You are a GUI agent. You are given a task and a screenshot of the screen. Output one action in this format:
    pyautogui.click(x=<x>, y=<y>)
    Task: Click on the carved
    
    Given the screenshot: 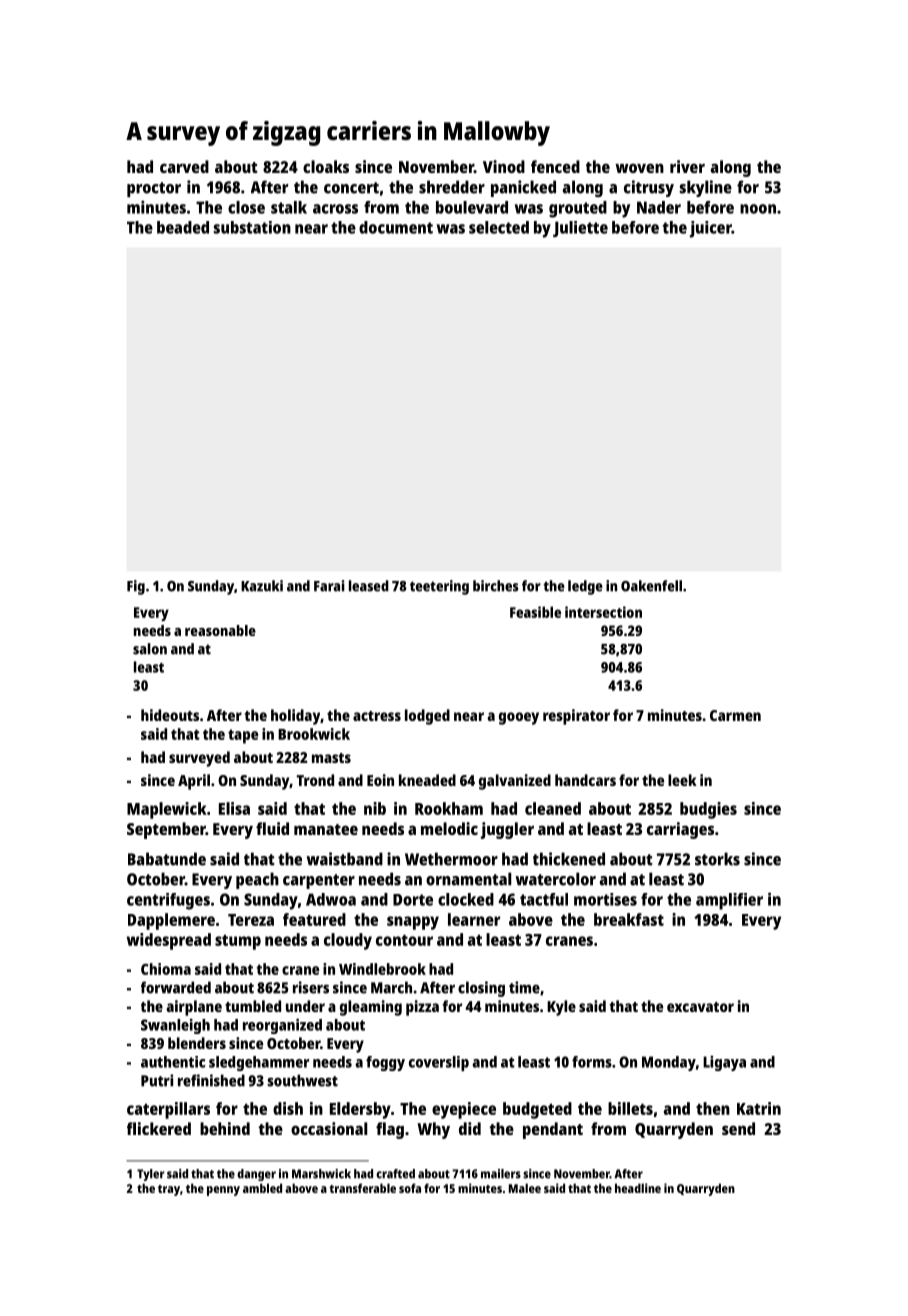 What is the action you would take?
    pyautogui.click(x=184, y=166)
